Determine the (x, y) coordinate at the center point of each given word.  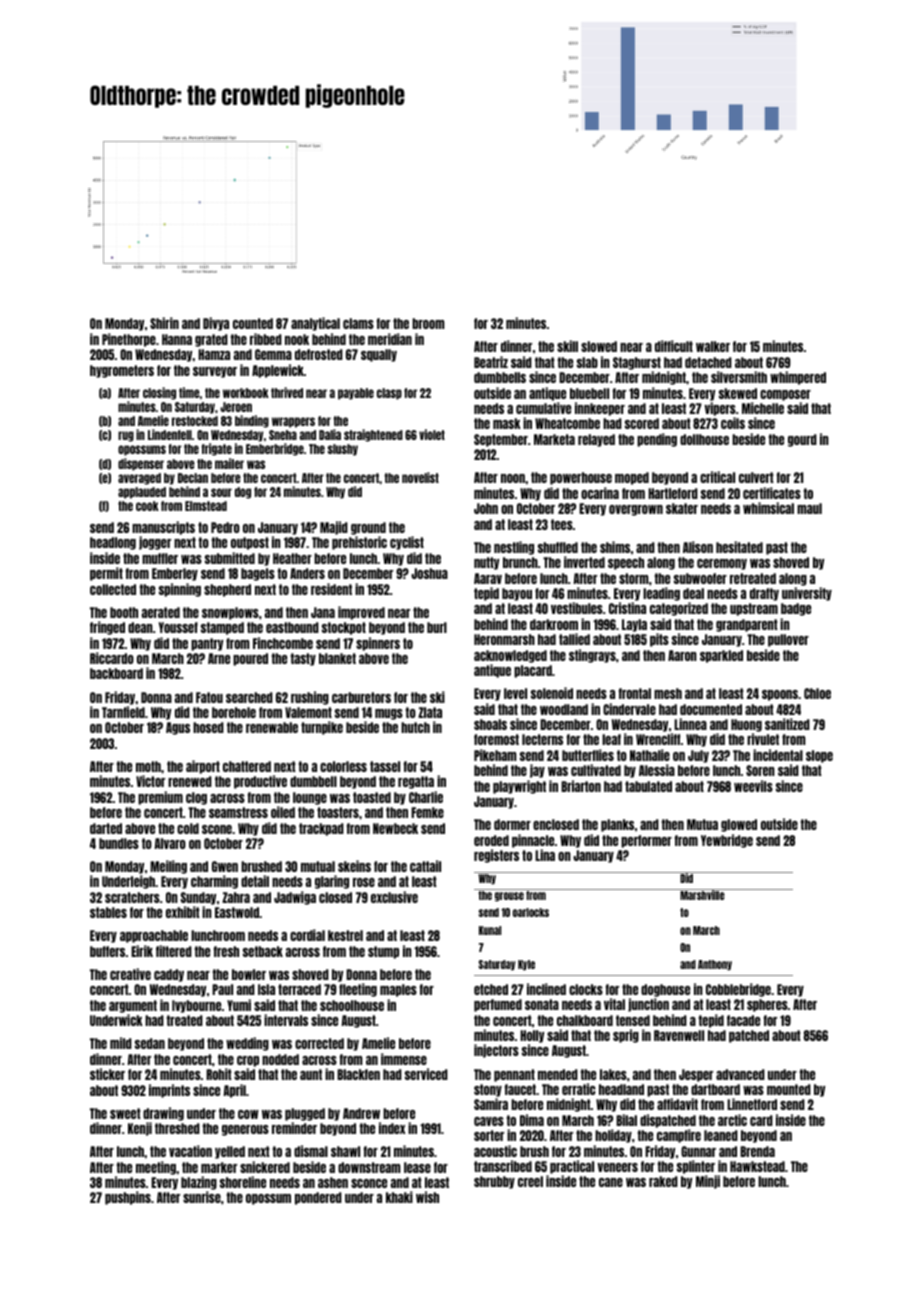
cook (147, 506)
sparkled (721, 656)
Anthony (715, 965)
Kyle (526, 965)
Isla (266, 989)
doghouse (665, 990)
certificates (772, 493)
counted (253, 323)
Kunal (490, 930)
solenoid (552, 693)
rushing (310, 698)
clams (358, 323)
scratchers (132, 897)
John (486, 508)
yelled (230, 1152)
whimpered (798, 378)
